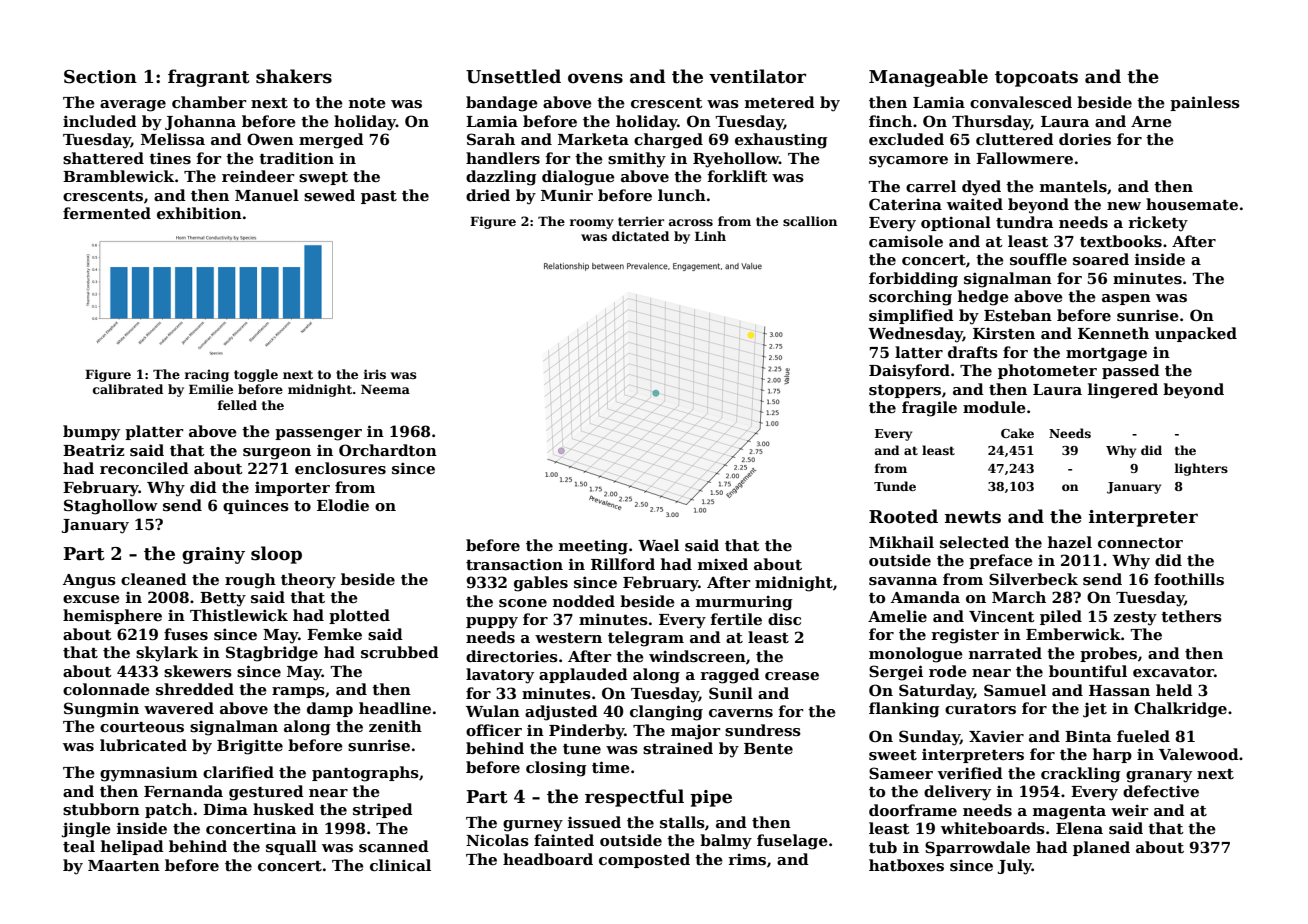  What do you see at coordinates (107, 213) in the screenshot?
I see `fermented` at bounding box center [107, 213].
